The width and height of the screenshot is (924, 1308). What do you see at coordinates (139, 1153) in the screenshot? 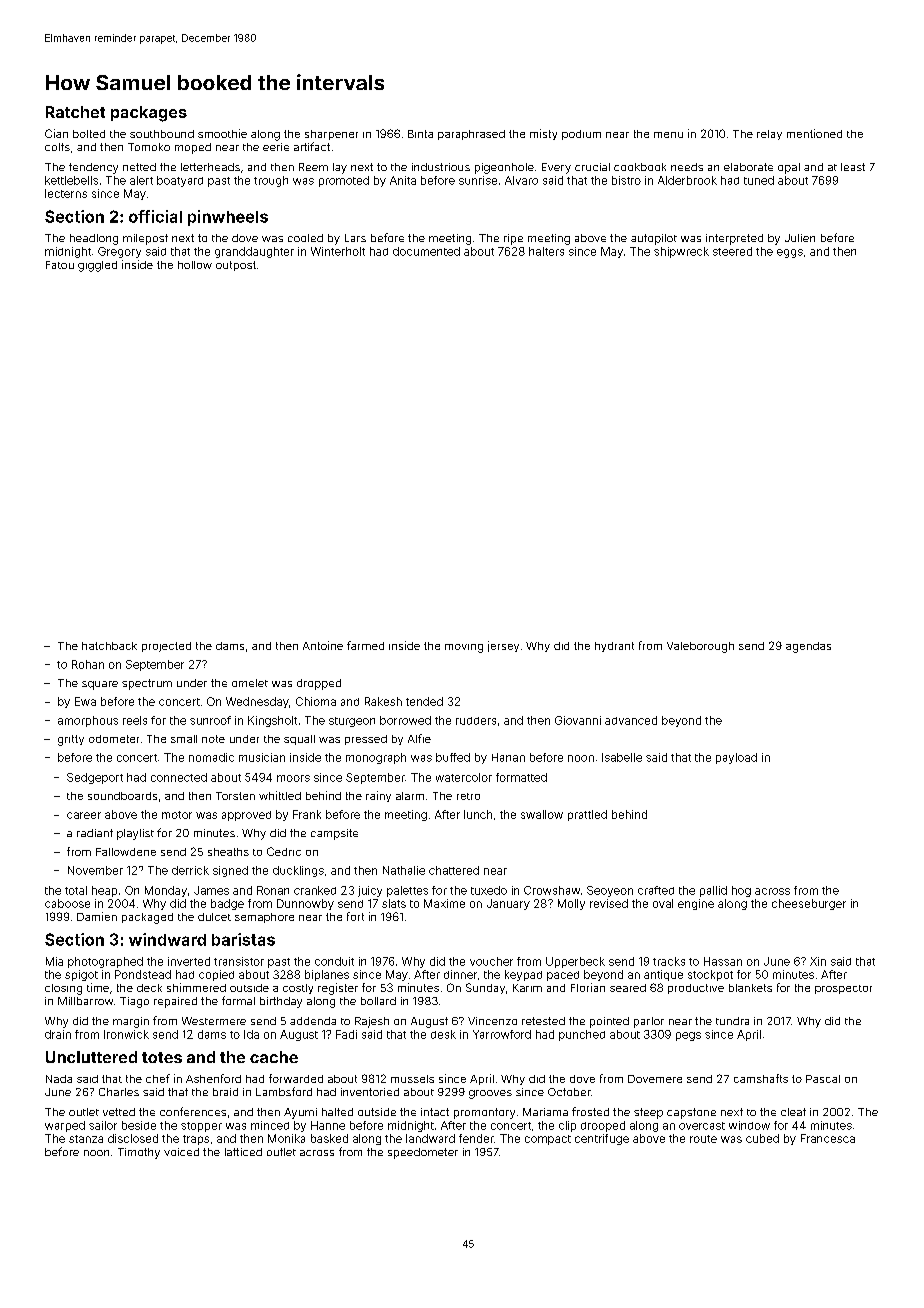
I see `Timothy` at bounding box center [139, 1153].
